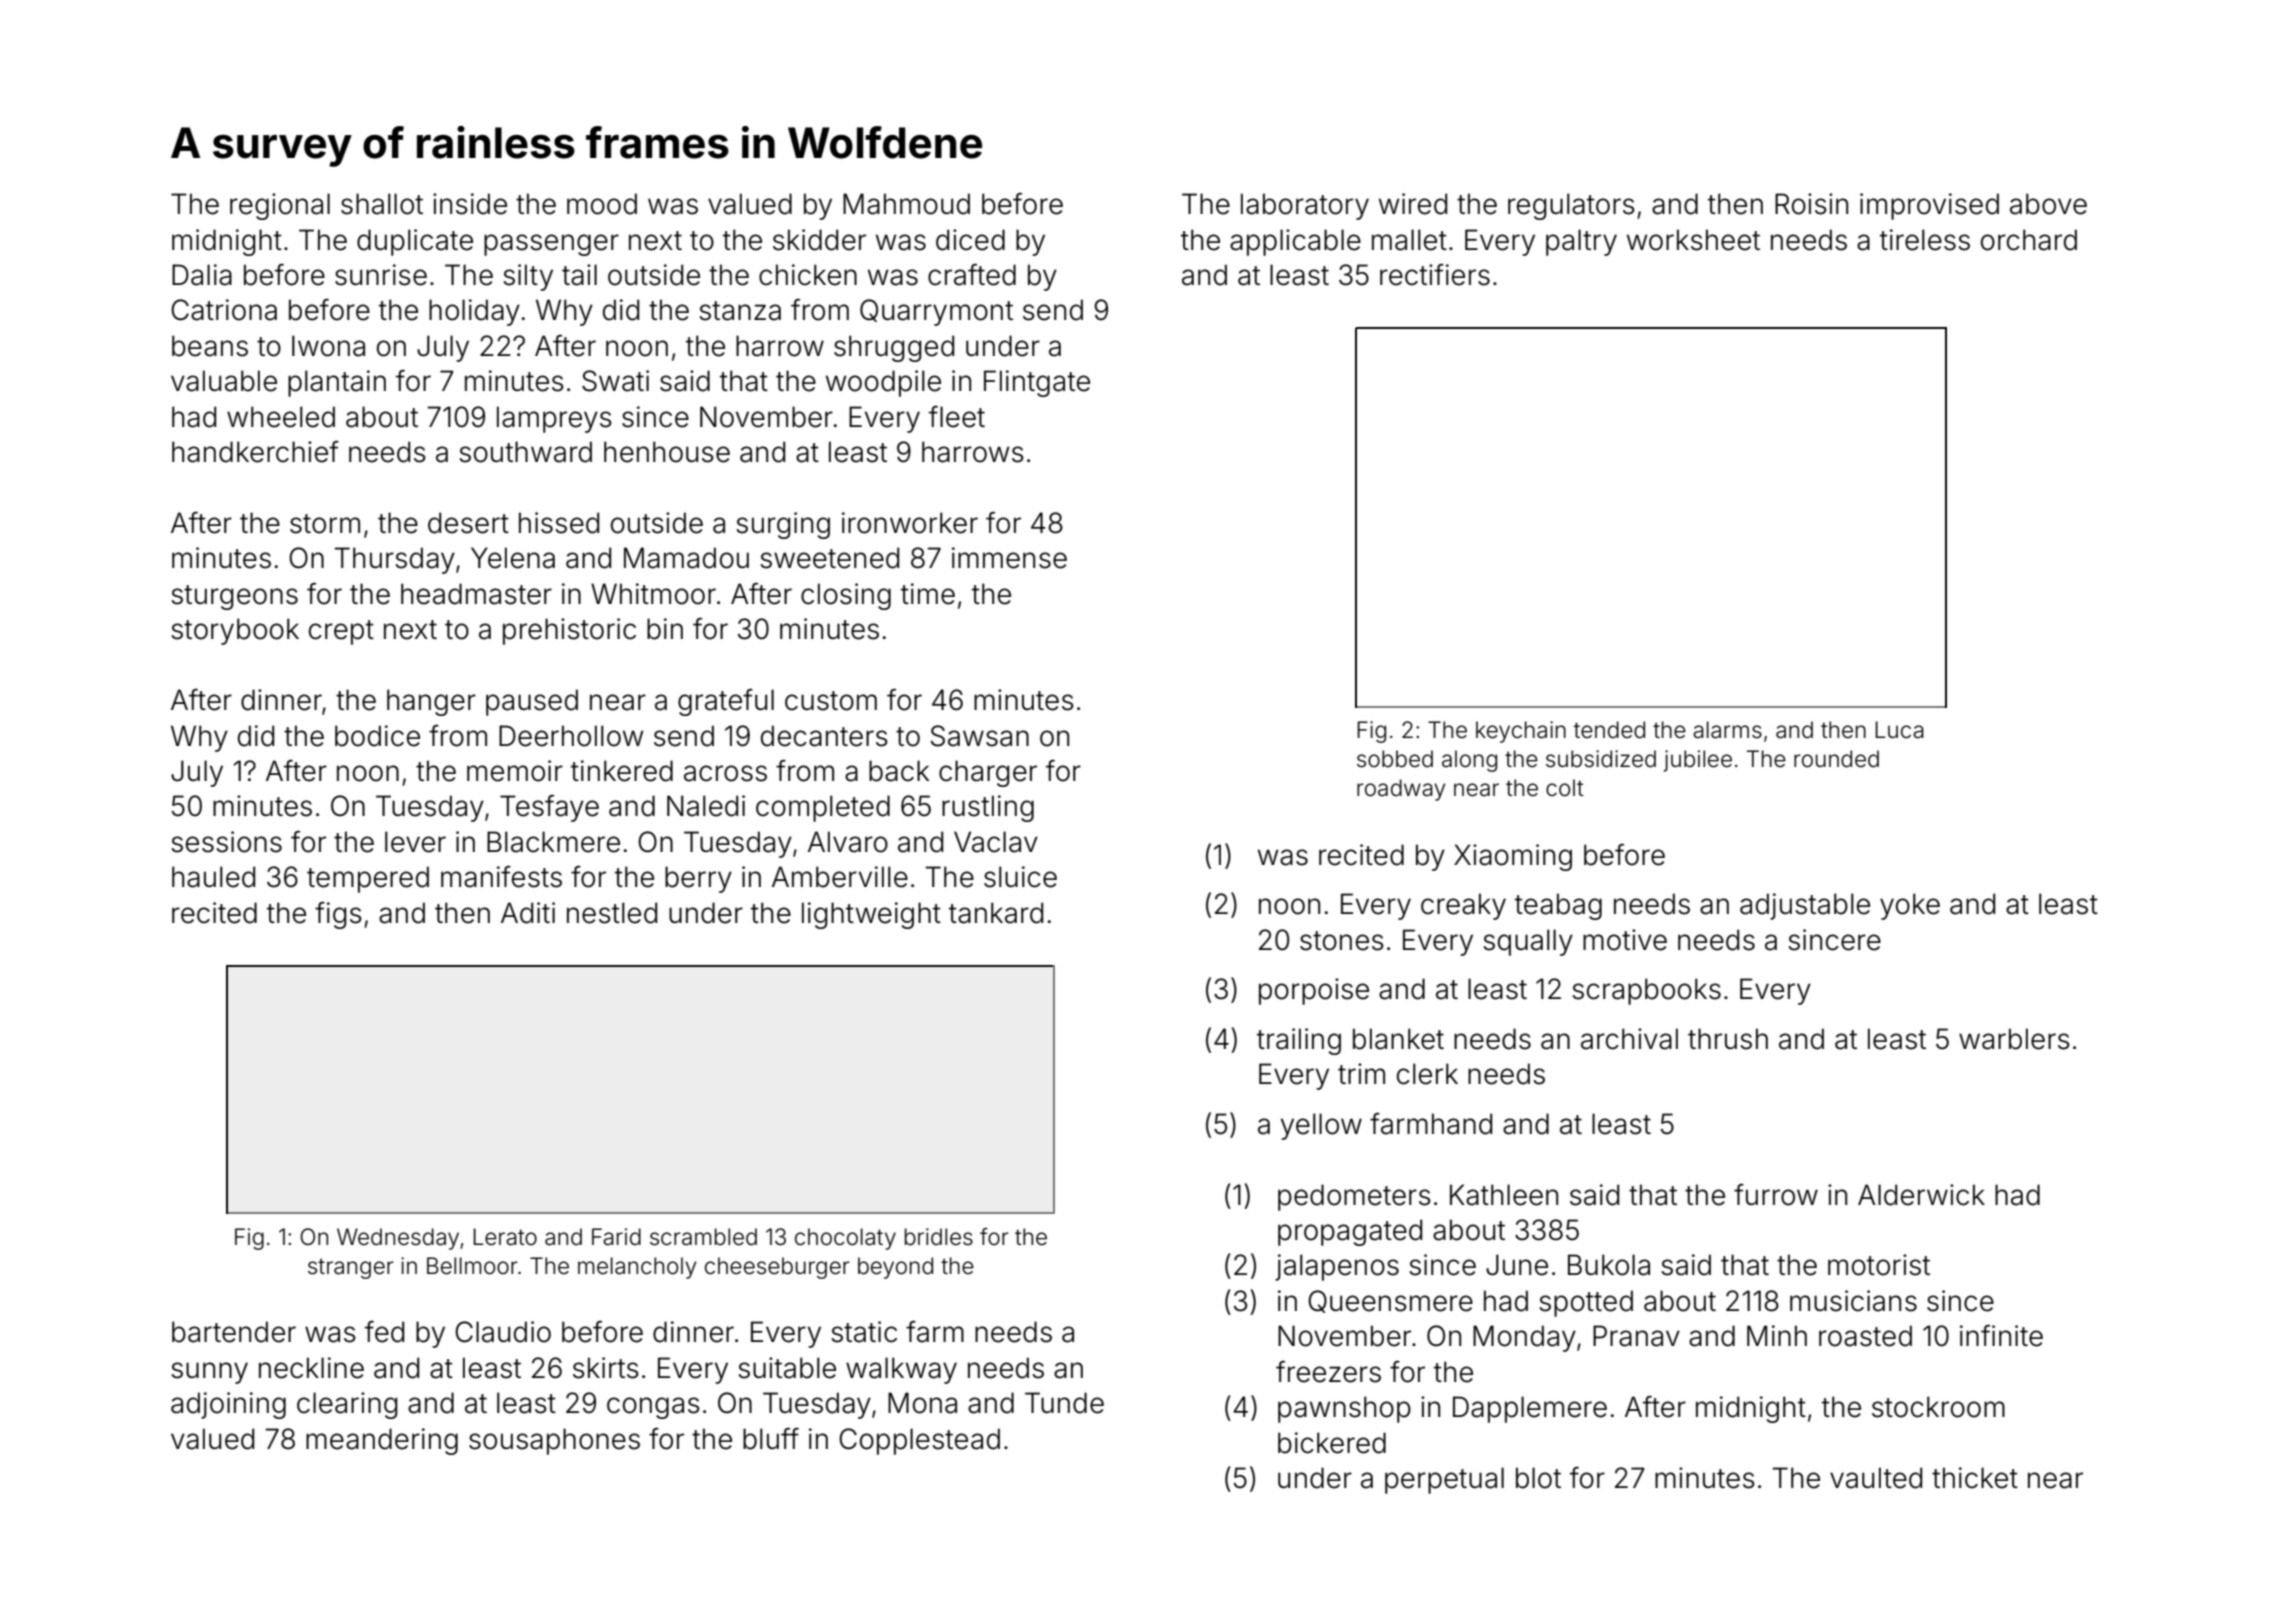 This screenshot has width=2292, height=1620. Describe the element at coordinates (1444, 1480) in the screenshot. I see `perpetual` at that location.
